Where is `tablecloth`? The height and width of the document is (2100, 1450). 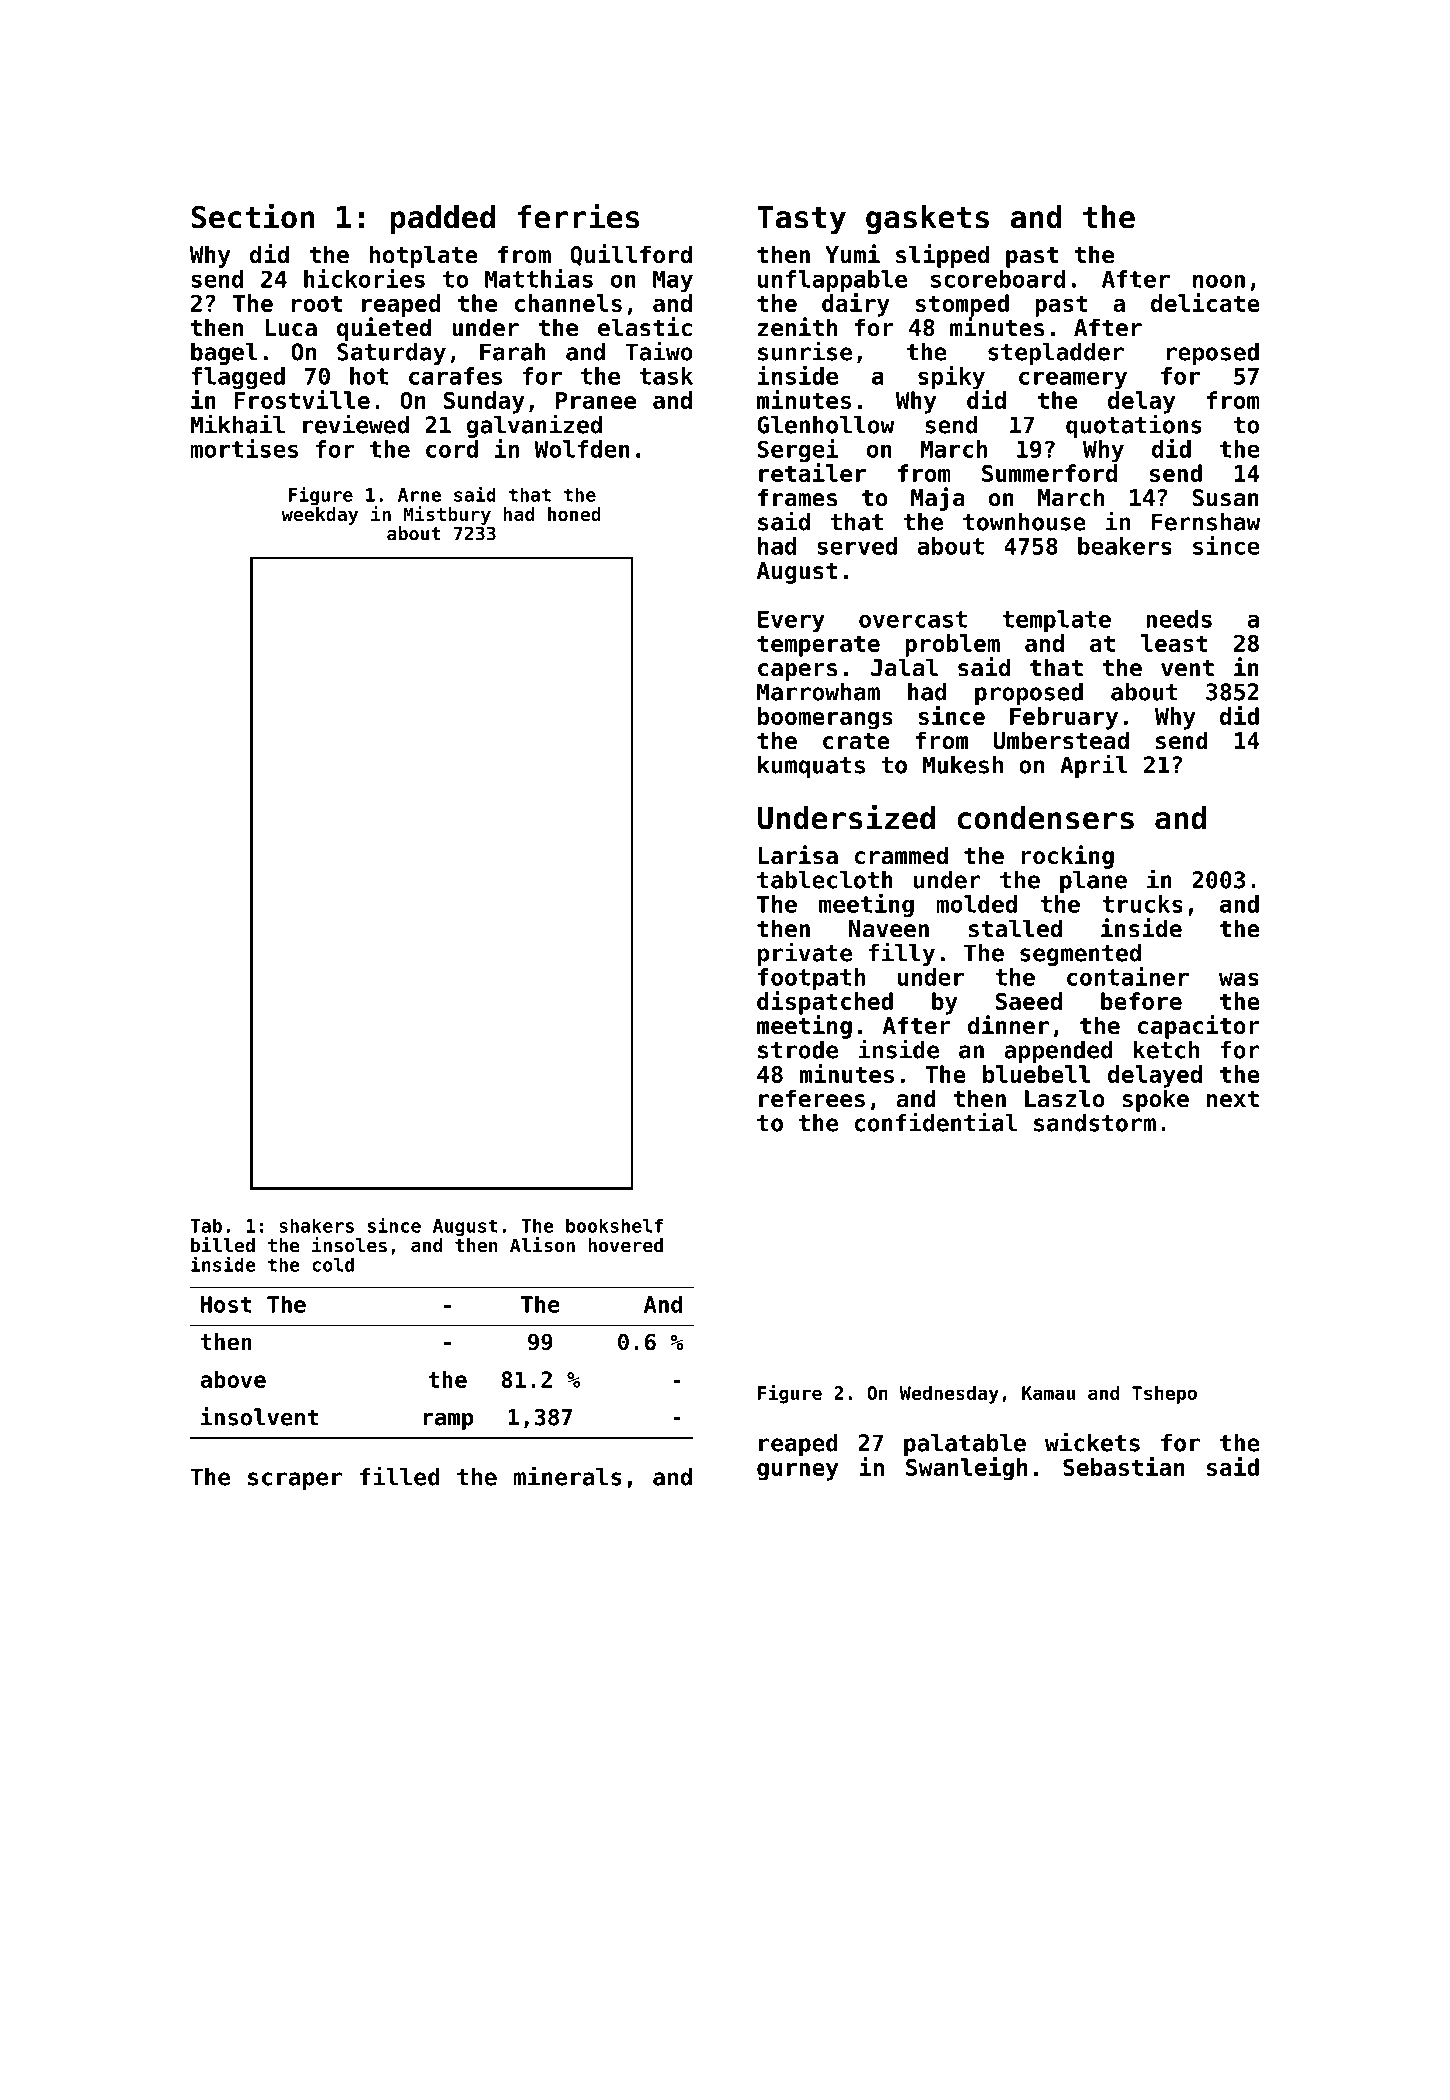
tablecloth is located at coordinates (825, 880).
